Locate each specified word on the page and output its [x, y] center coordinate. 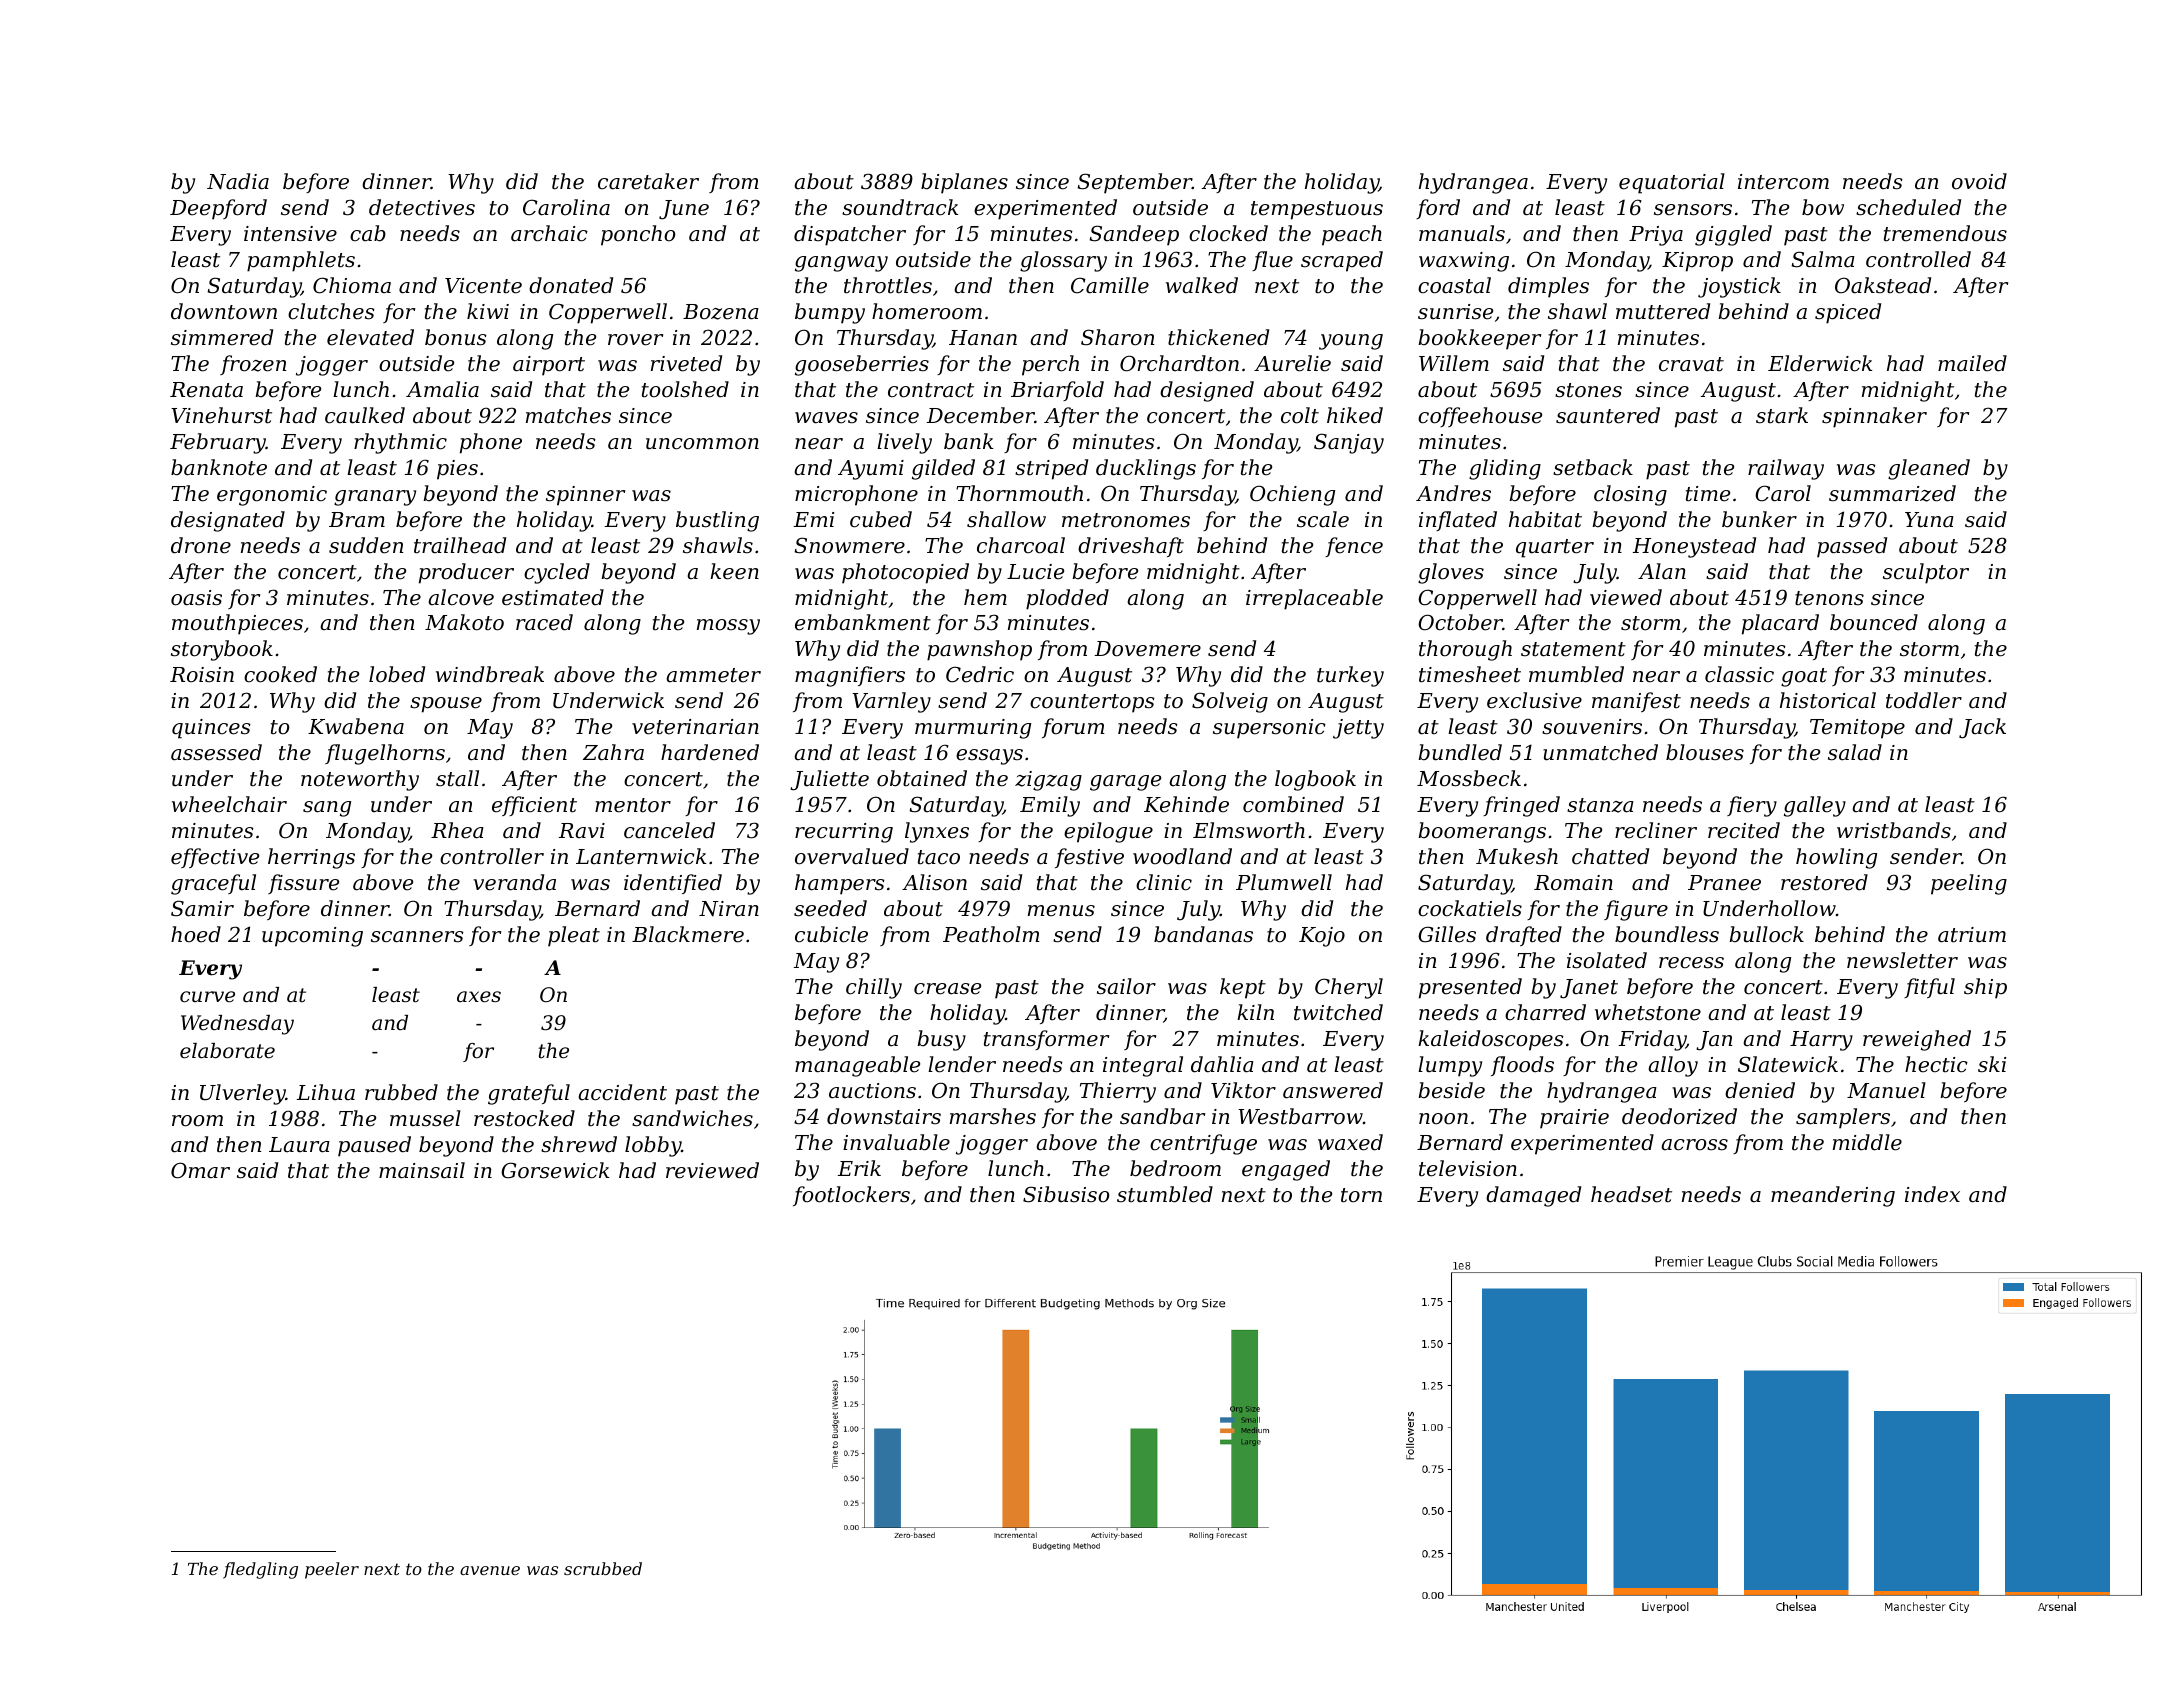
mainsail [422, 1170]
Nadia [238, 181]
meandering [1833, 1196]
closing [1630, 495]
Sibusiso [1066, 1194]
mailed [1972, 363]
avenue [490, 1570]
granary [375, 498]
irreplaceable [1314, 599]
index [1932, 1194]
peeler [332, 1570]
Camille [1110, 285]
